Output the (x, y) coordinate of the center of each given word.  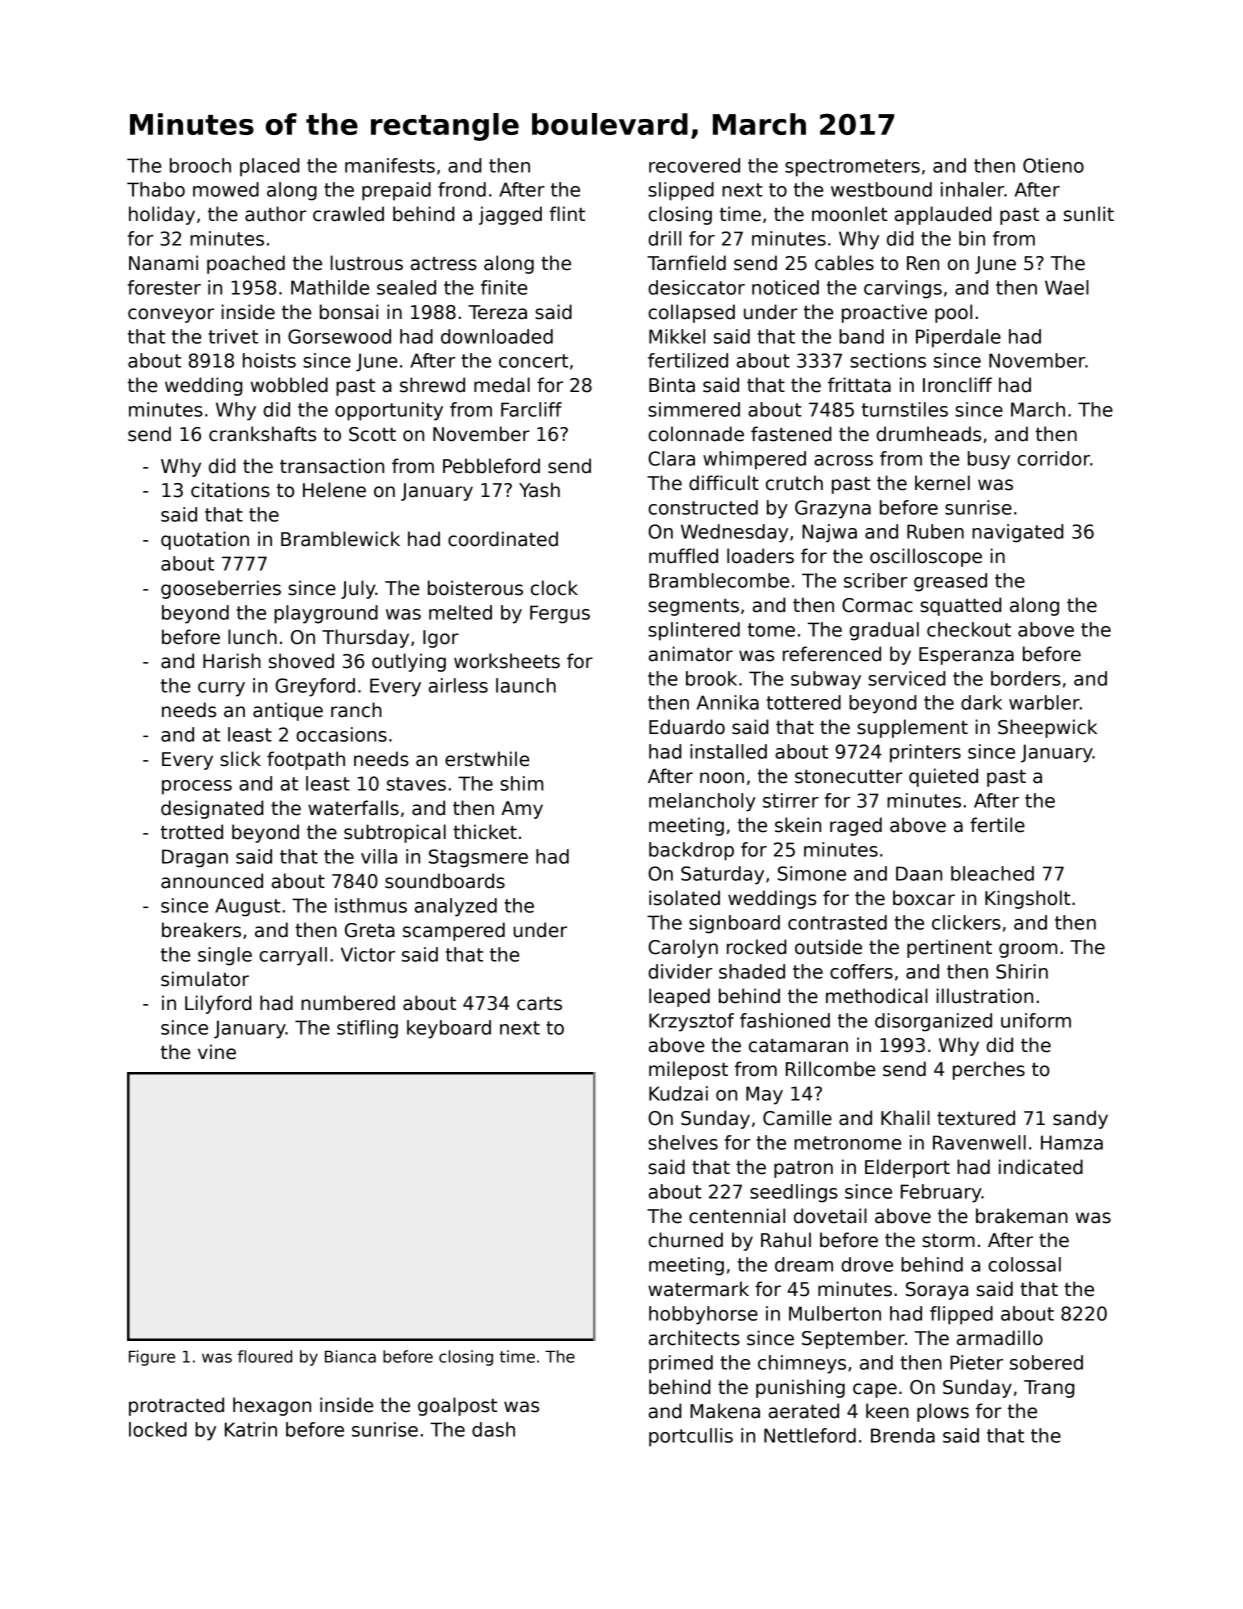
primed (681, 1364)
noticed (785, 287)
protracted (176, 1406)
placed (269, 167)
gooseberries (221, 589)
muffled (683, 556)
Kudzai (678, 1093)
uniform (1036, 1020)
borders (1026, 678)
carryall (293, 956)
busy (989, 460)
